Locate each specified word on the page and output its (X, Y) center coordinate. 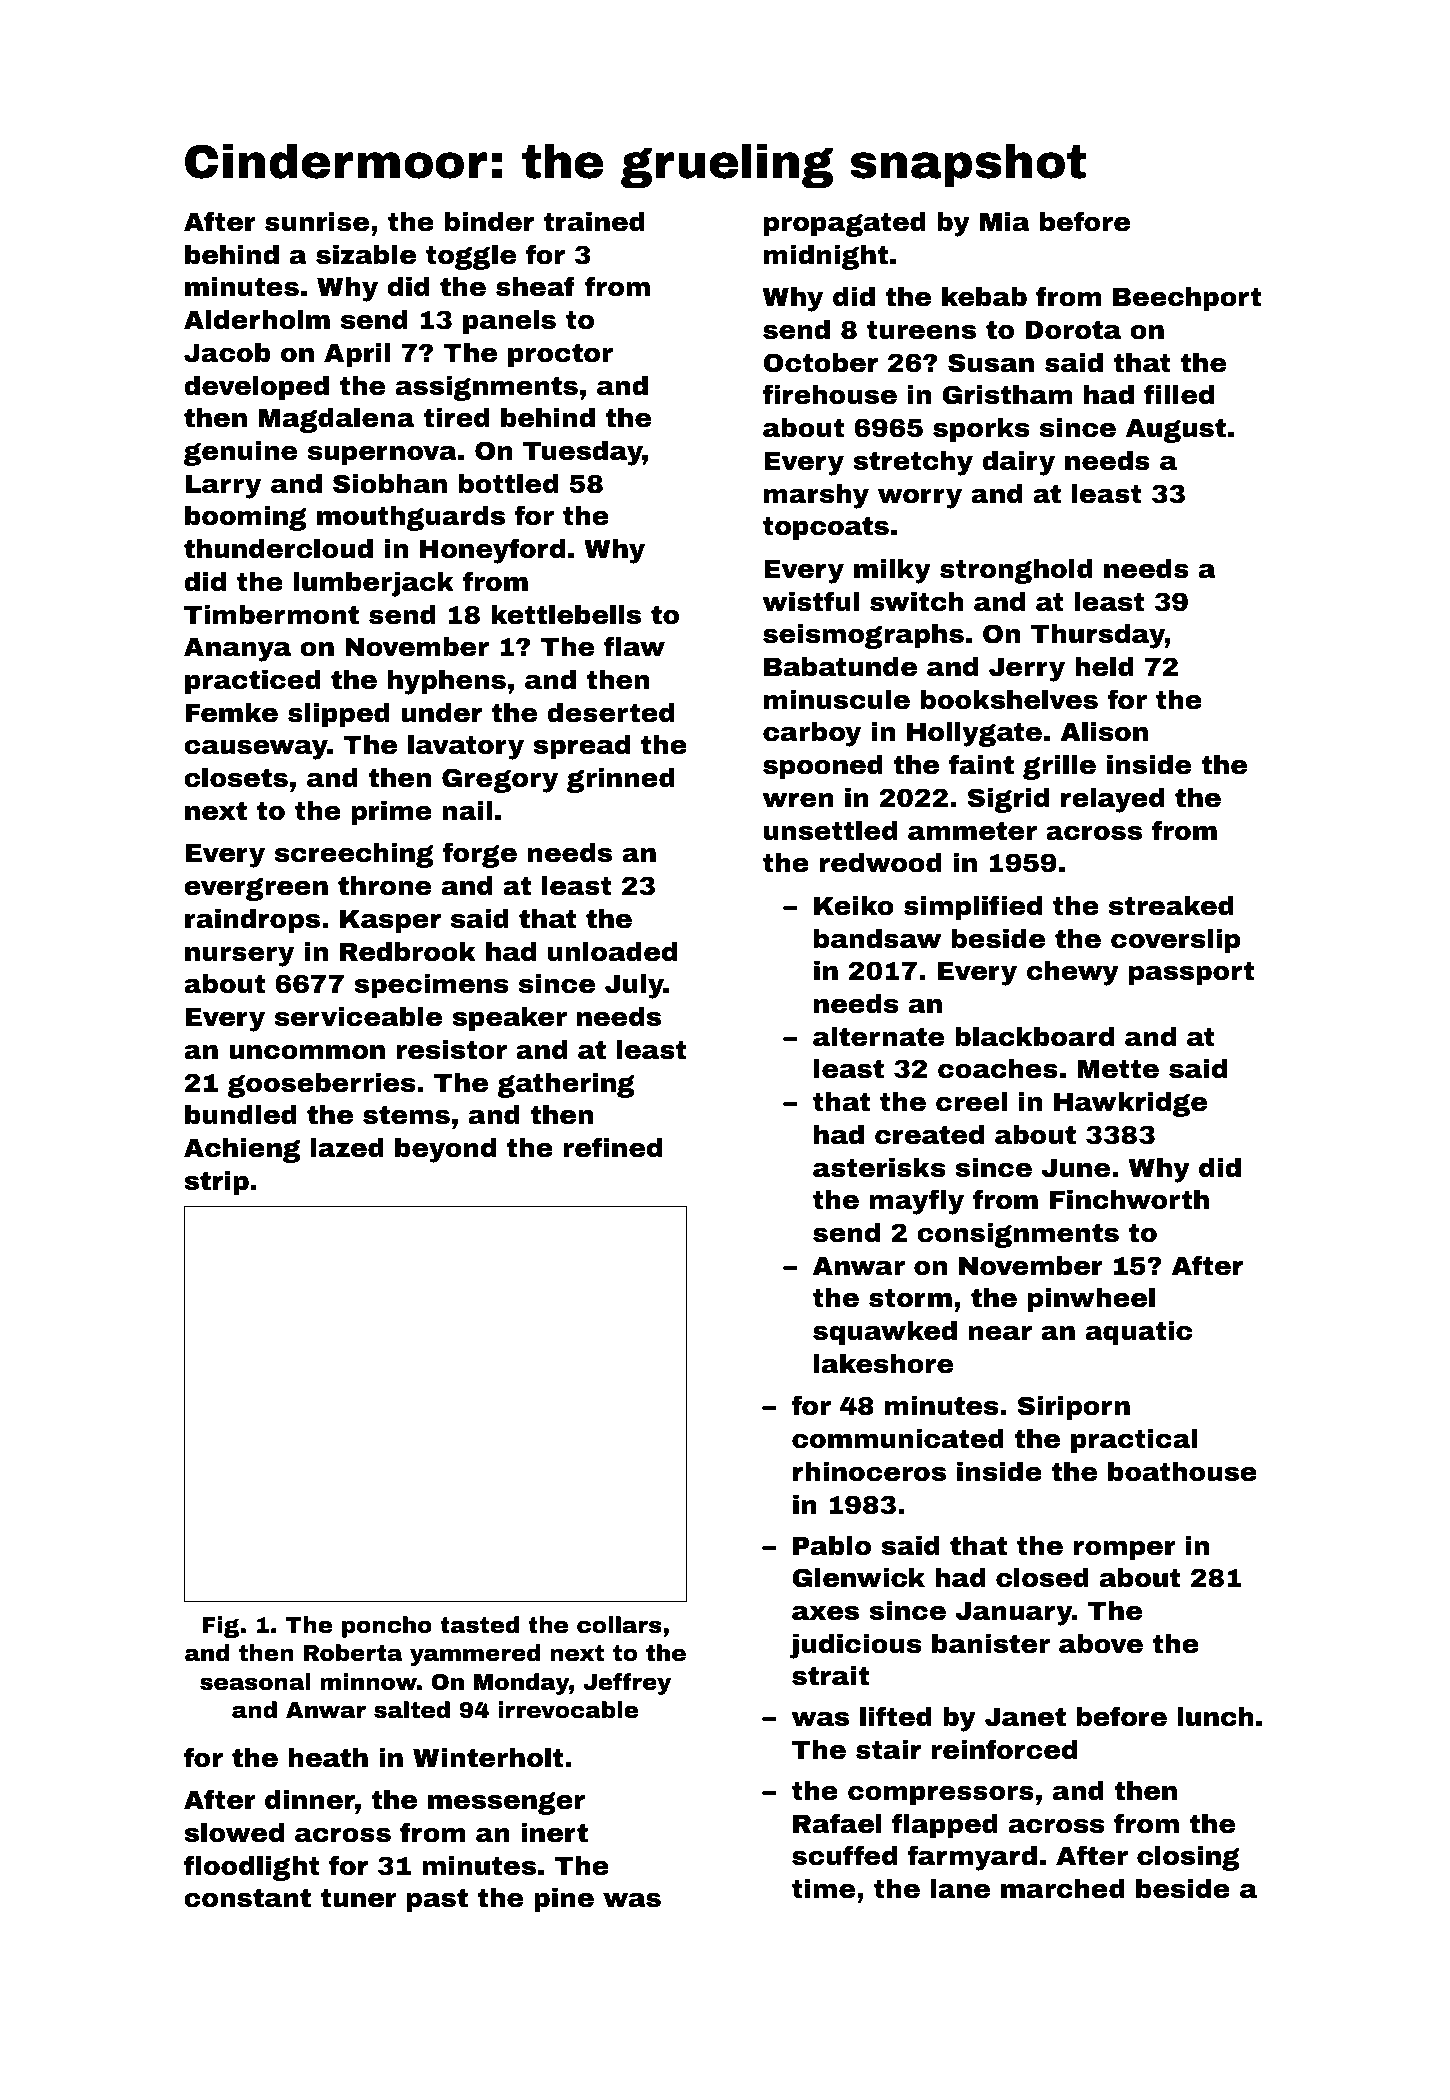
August (1176, 431)
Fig (220, 1627)
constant (247, 1898)
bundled (241, 1115)
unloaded (612, 952)
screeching (354, 855)
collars (619, 1625)
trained (594, 222)
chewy (1073, 973)
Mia (1005, 222)
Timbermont (271, 615)
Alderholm (257, 320)
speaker (509, 1019)
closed (1042, 1578)
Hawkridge (1130, 1104)
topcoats (826, 528)
